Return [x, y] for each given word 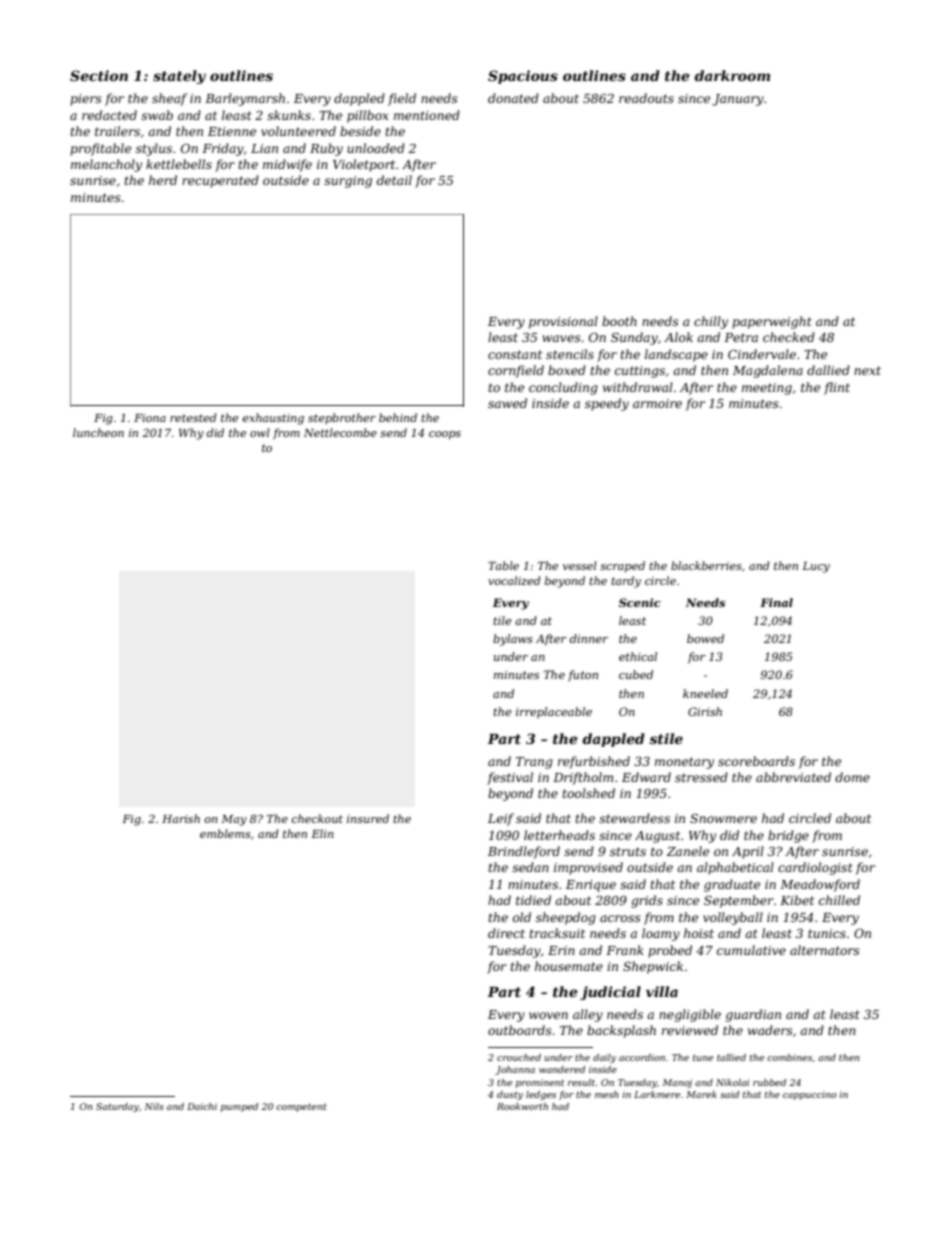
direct [506, 933]
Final [776, 602]
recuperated [220, 181]
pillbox [368, 116]
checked [789, 337]
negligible [690, 1015]
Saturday [117, 1107]
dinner [589, 638]
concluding [563, 388]
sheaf [170, 99]
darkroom [732, 75]
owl [260, 432]
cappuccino [810, 1095]
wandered [562, 1069]
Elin [322, 833]
